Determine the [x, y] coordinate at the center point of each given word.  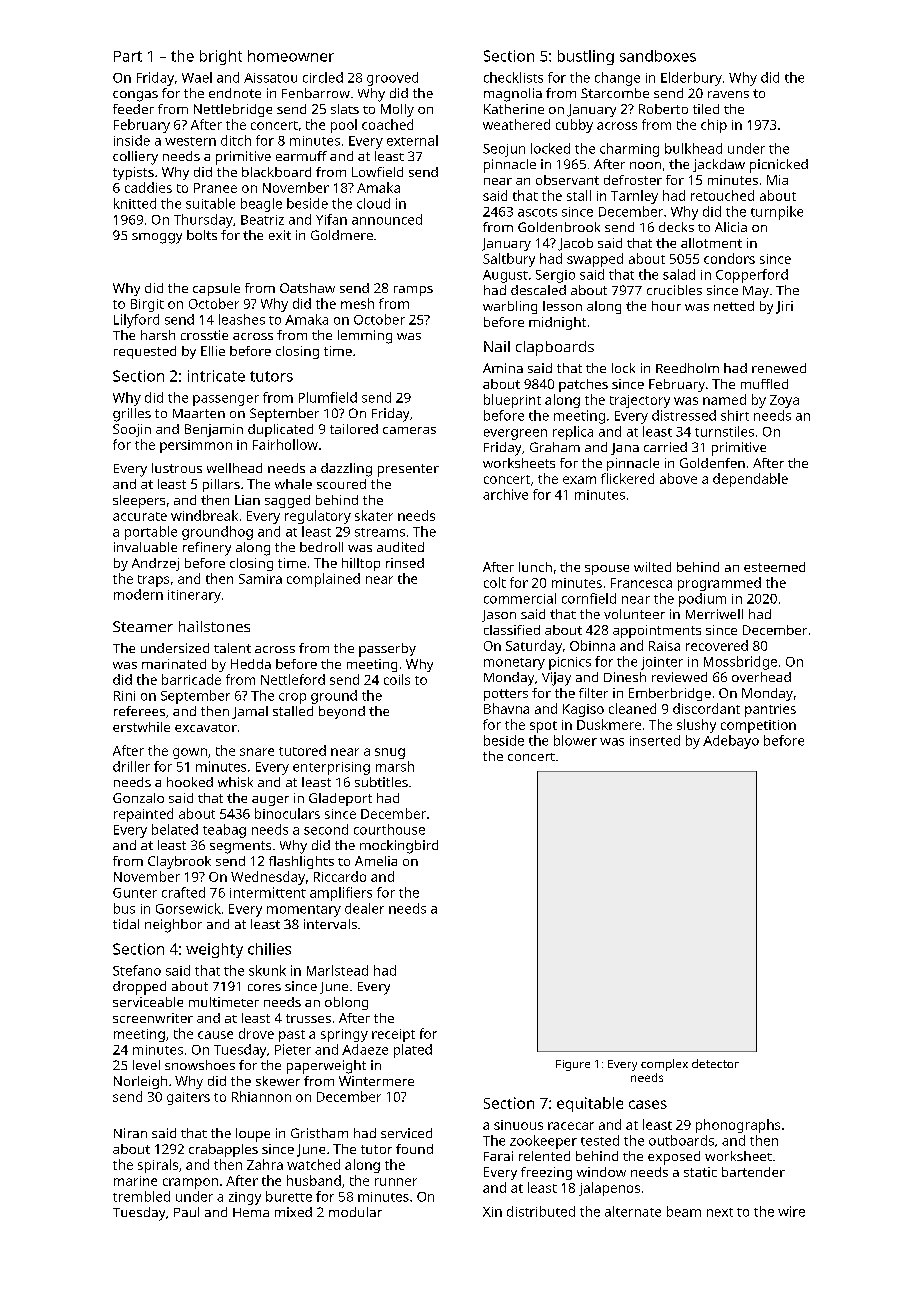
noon [645, 165]
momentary [304, 911]
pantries [770, 710]
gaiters [188, 1098]
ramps [413, 291]
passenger [226, 400]
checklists [513, 77]
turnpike [777, 213]
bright [221, 57]
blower [575, 740]
